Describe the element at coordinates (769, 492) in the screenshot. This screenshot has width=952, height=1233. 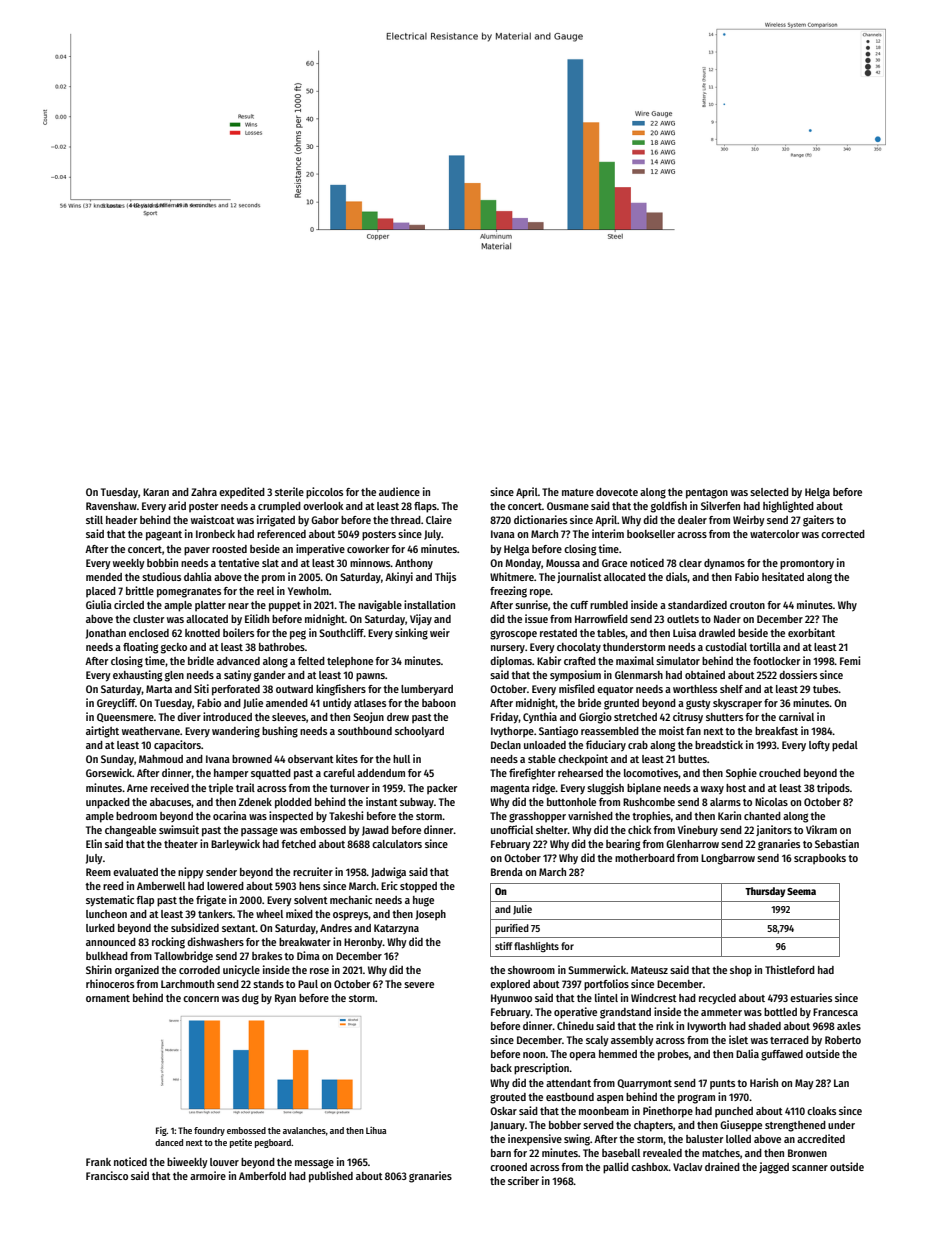
I see `selected` at that location.
